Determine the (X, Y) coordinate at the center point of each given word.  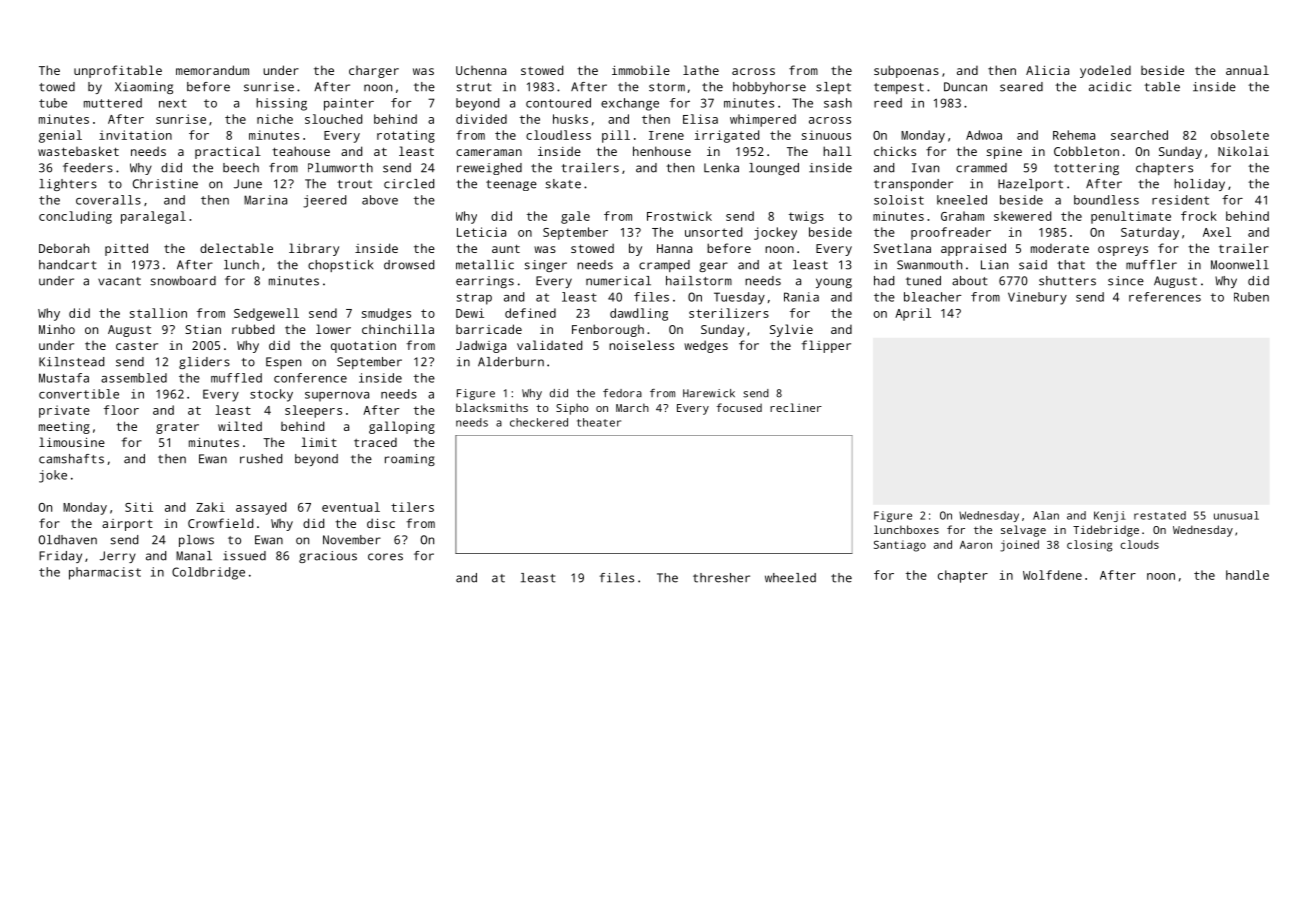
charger (374, 72)
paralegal (153, 217)
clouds (1139, 544)
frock (1199, 216)
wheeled (790, 578)
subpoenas (906, 71)
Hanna (674, 248)
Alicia (1047, 70)
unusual (1236, 515)
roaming (410, 460)
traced (375, 442)
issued (244, 556)
